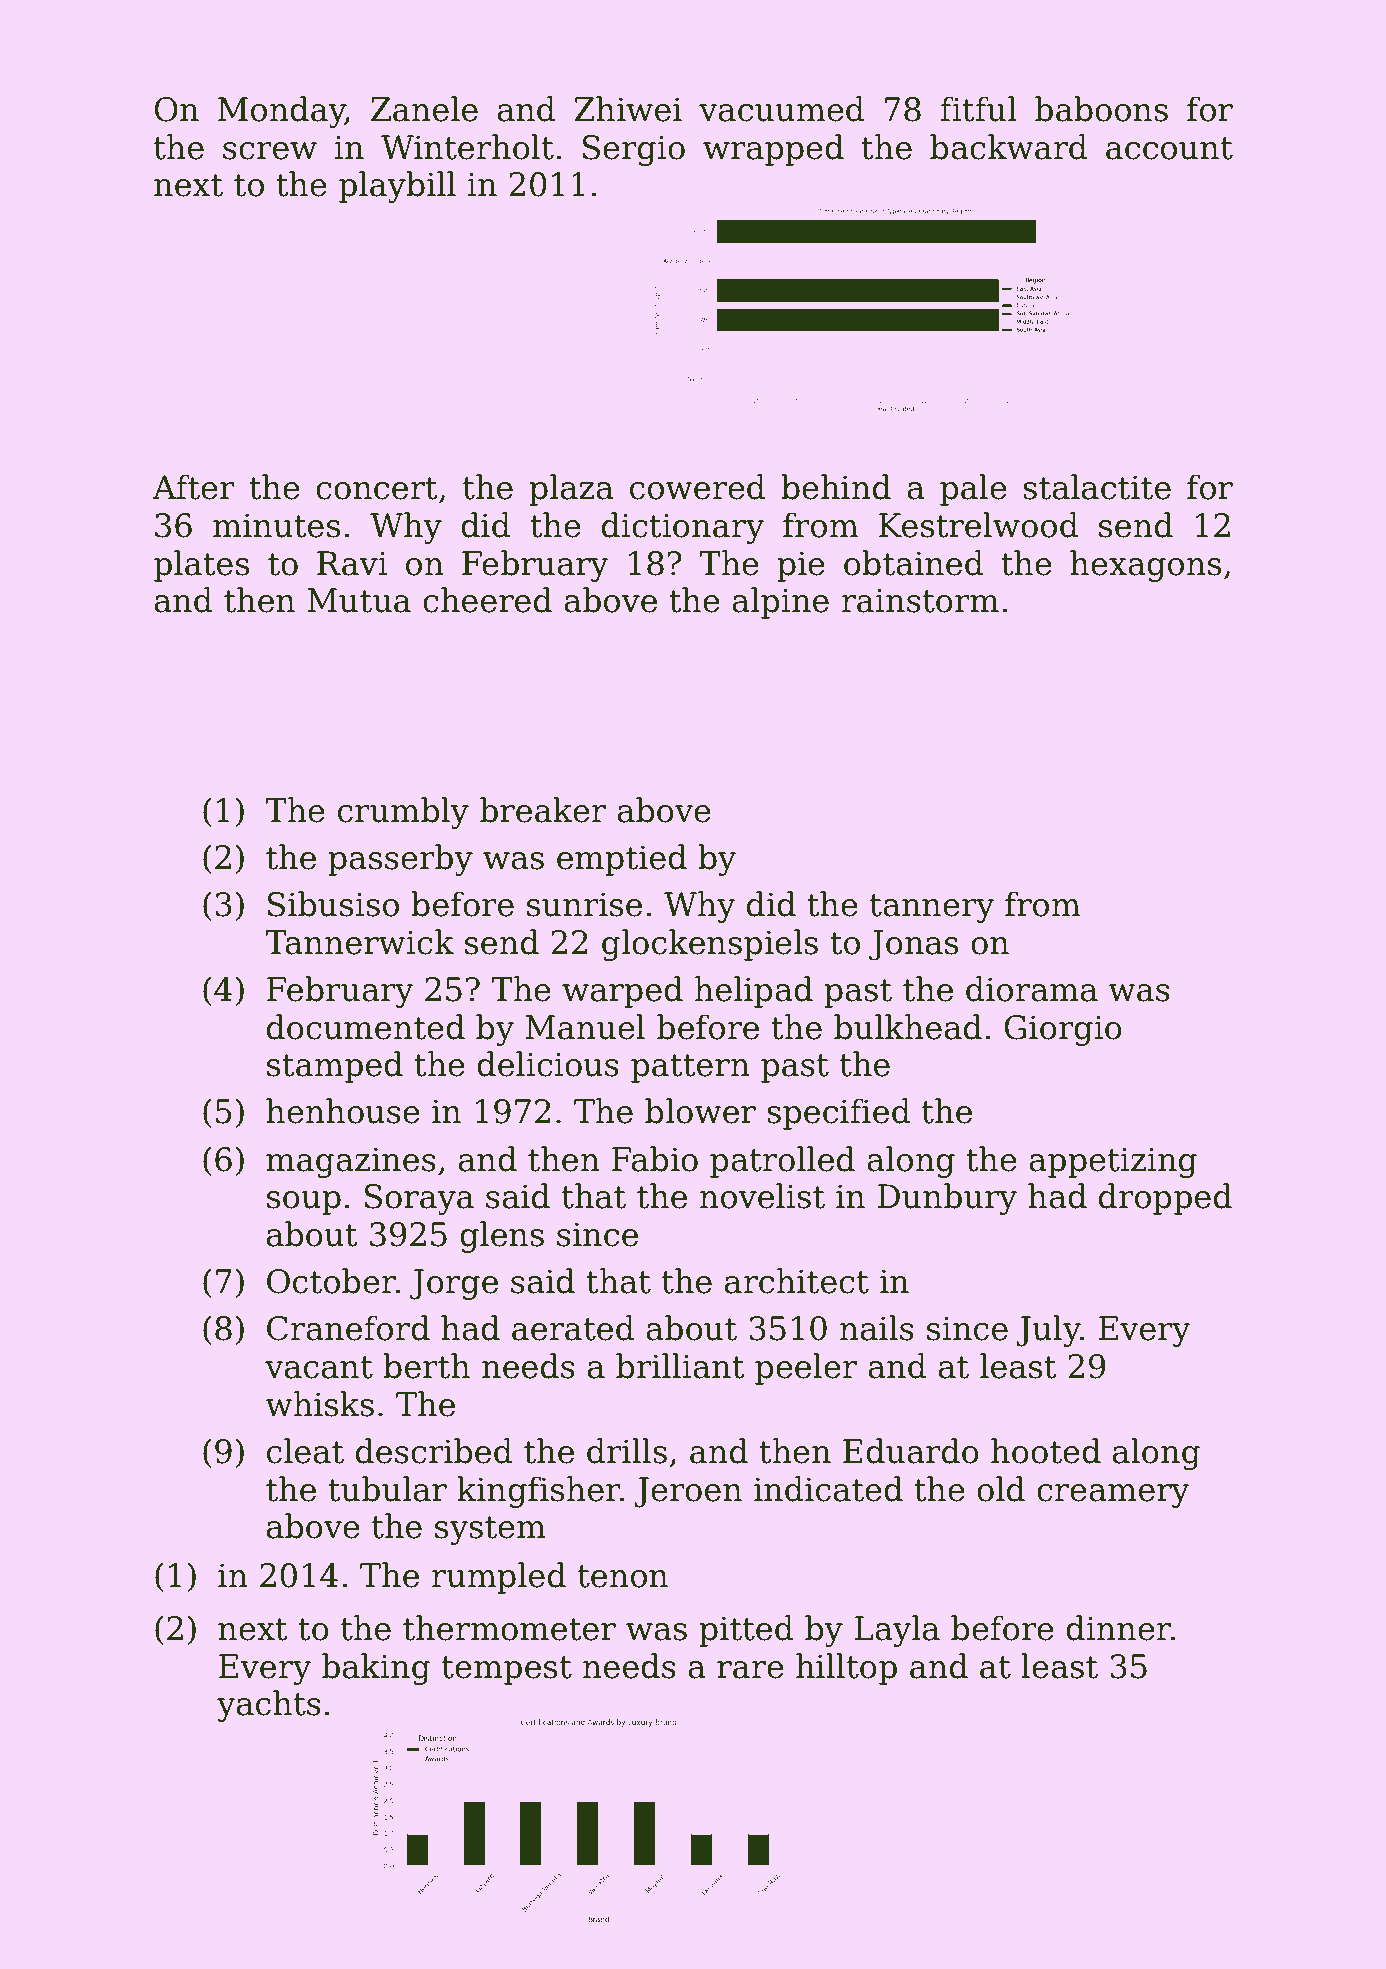 This image has width=1386, height=1969. I want to click on warped, so click(622, 992).
